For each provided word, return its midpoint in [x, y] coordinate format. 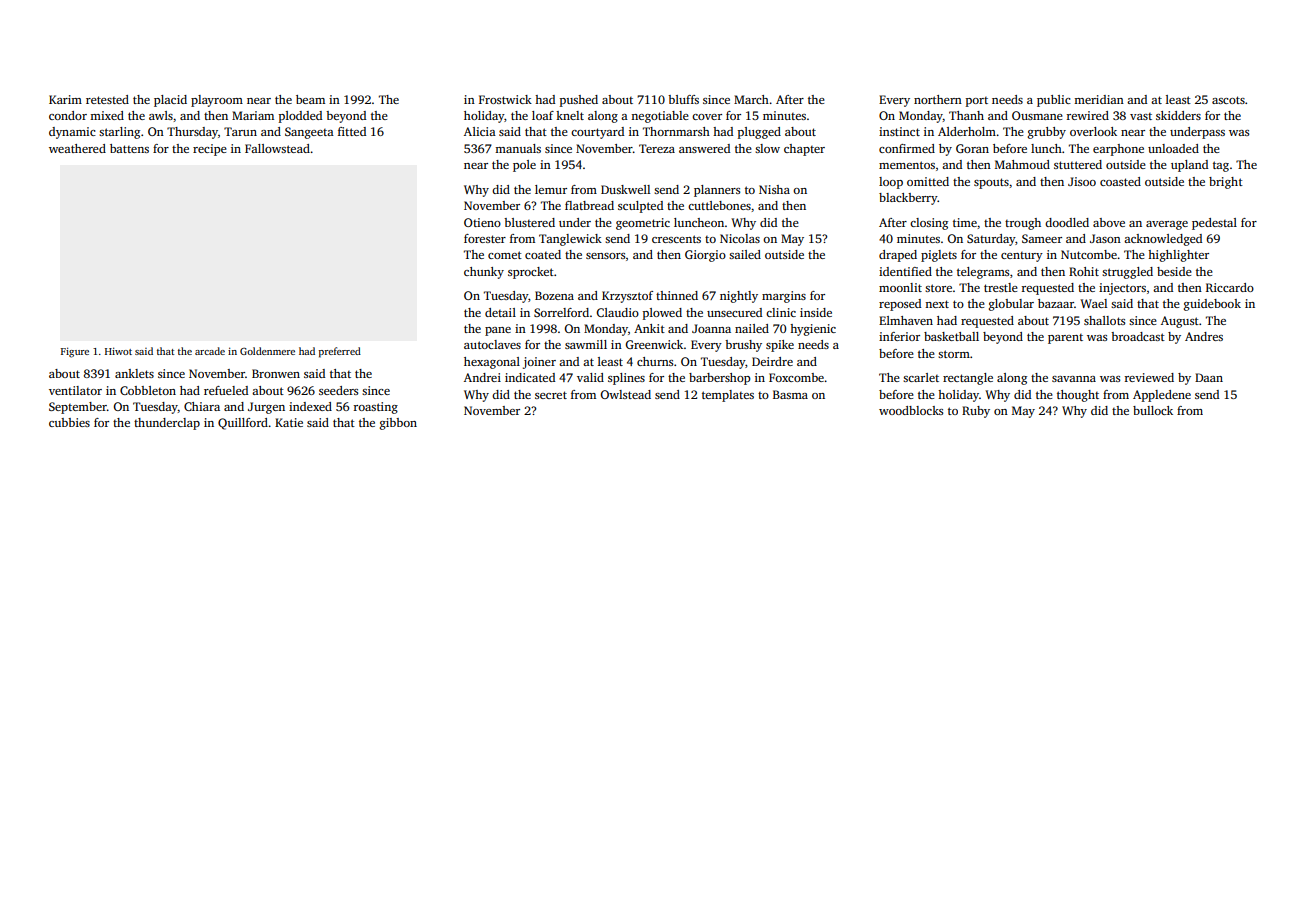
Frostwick [505, 99]
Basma [790, 394]
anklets [134, 373]
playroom [217, 101]
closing [929, 224]
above [1109, 222]
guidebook [1212, 305]
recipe [210, 150]
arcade [210, 351]
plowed [662, 314]
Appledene [1162, 396]
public [1054, 101]
